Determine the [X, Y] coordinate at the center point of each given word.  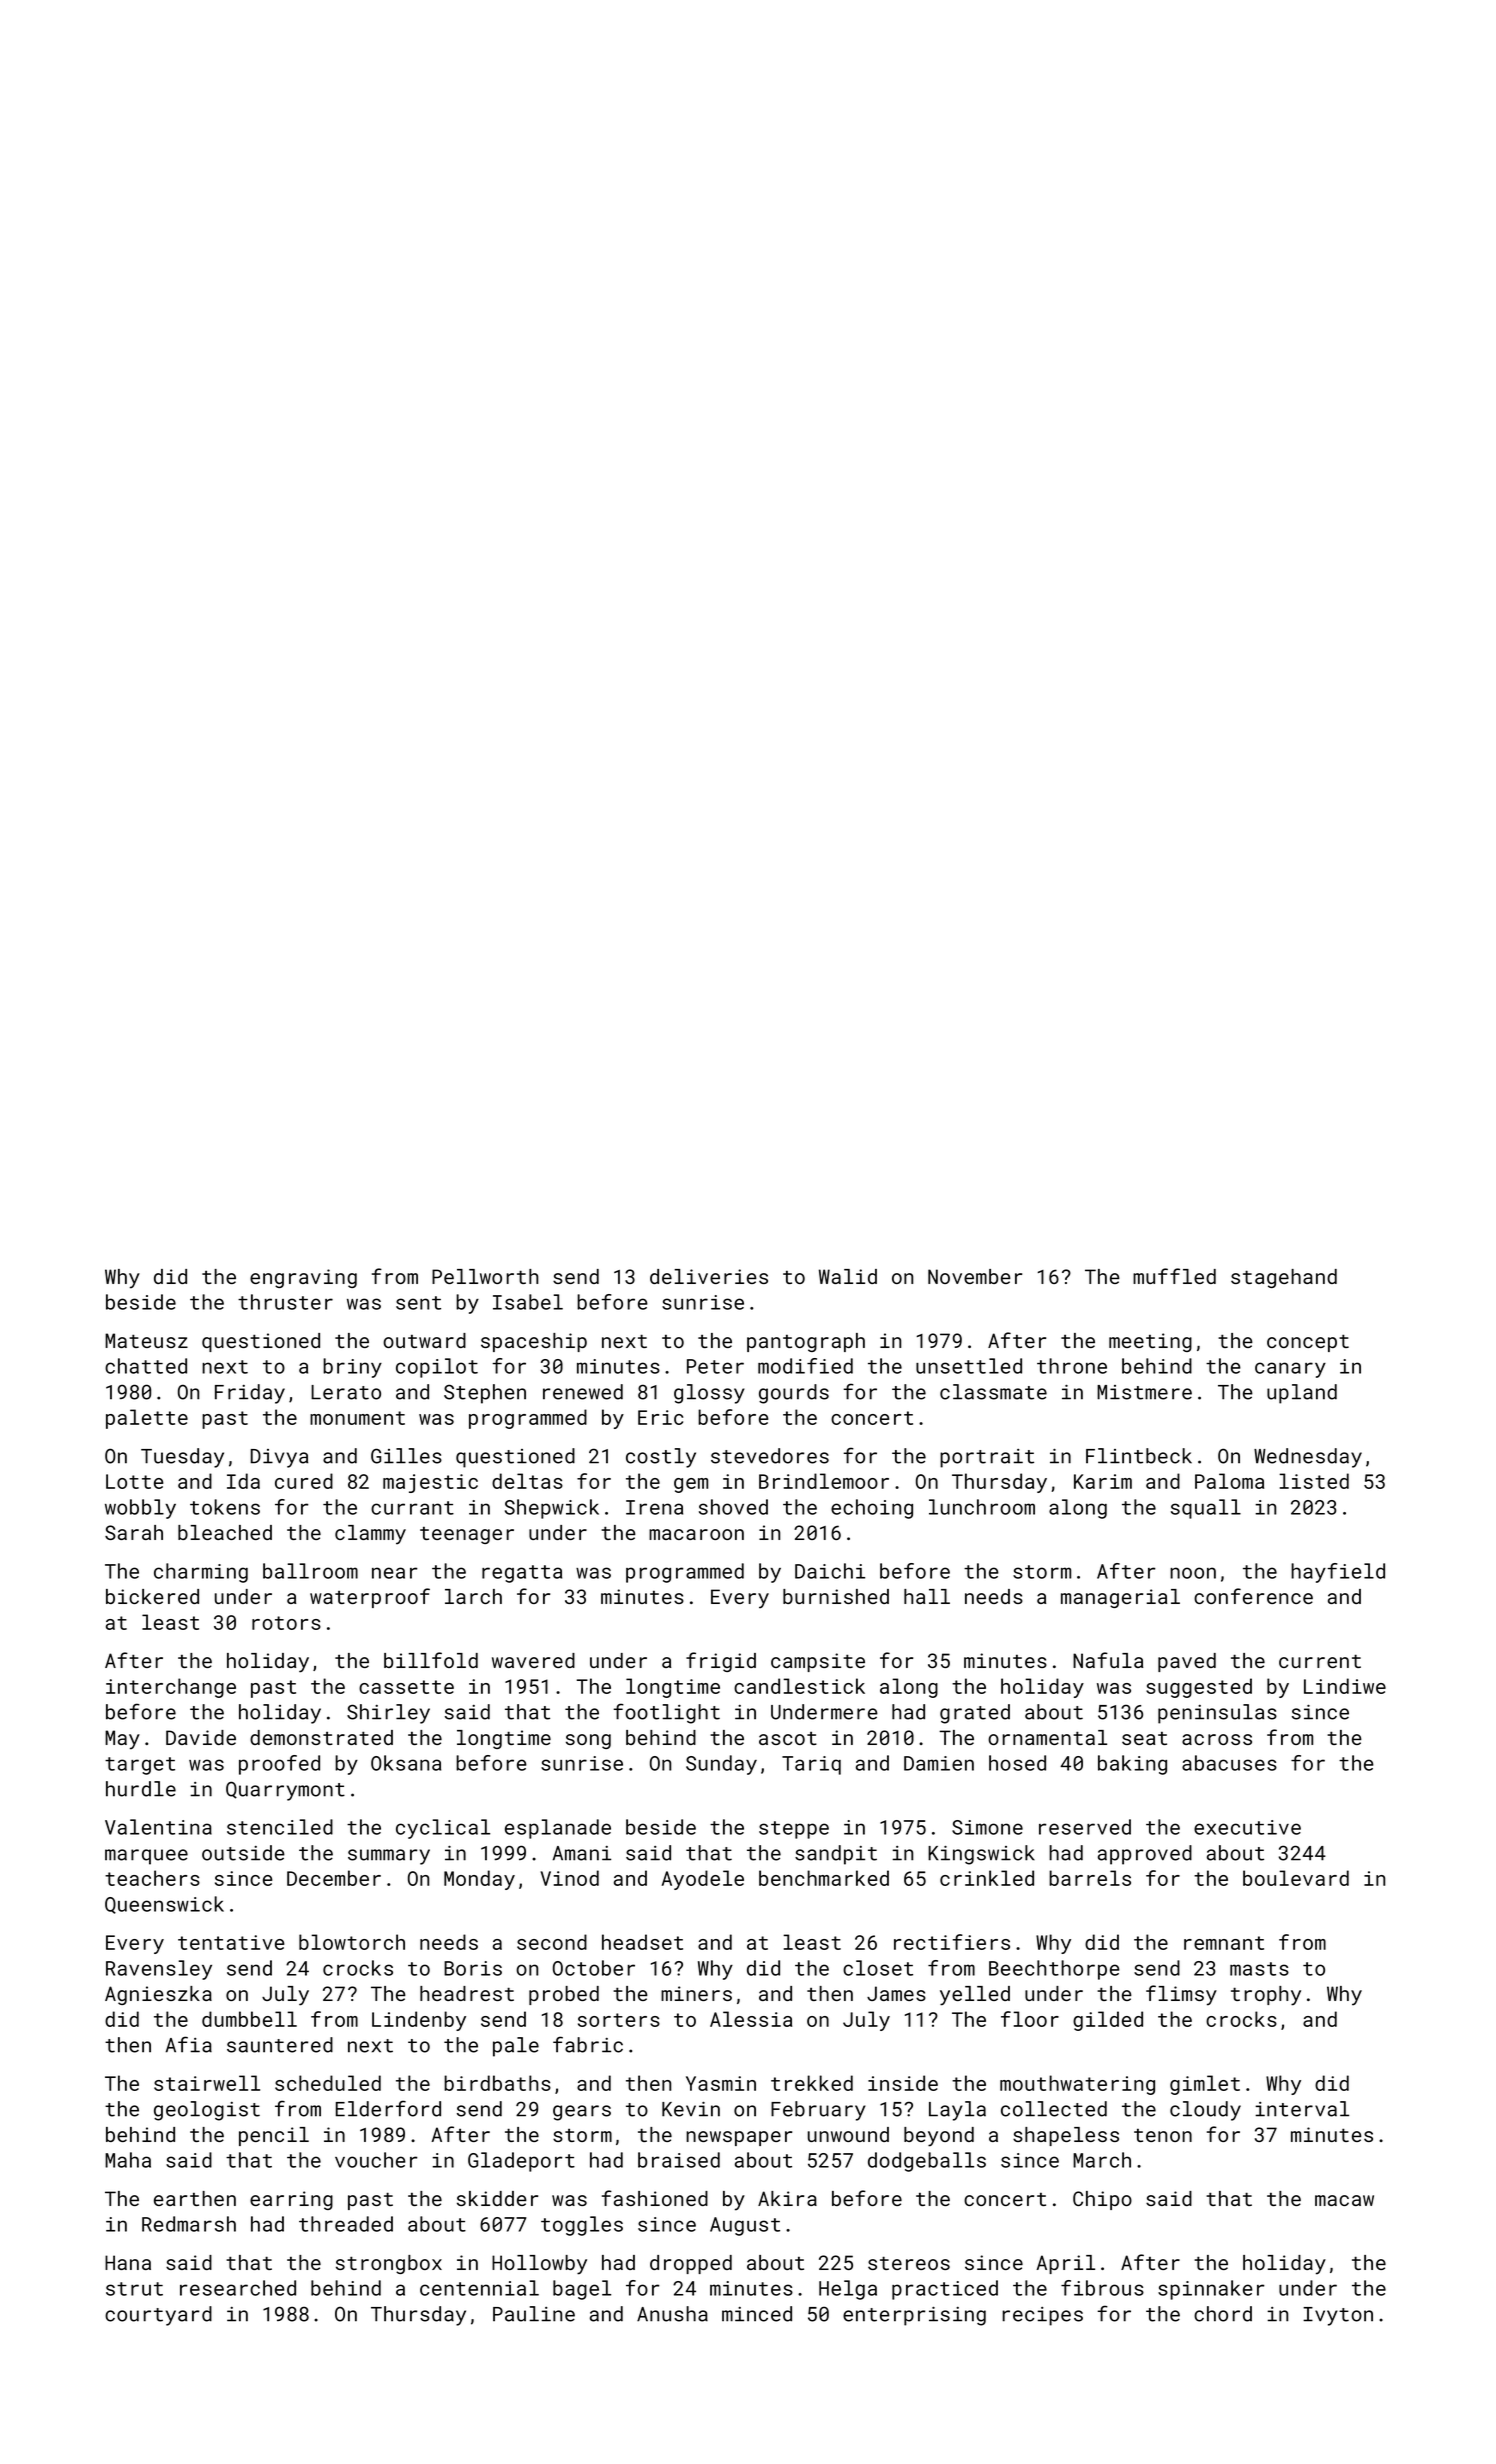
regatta [522, 1574]
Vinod [569, 1878]
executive [1247, 1827]
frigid [721, 1662]
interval [1302, 2109]
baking [1132, 1765]
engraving [303, 1278]
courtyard [158, 2316]
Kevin [691, 2109]
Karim [1103, 1481]
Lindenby [419, 2021]
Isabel [528, 1302]
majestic [430, 1483]
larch [473, 1596]
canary [1290, 1370]
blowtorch [352, 1942]
